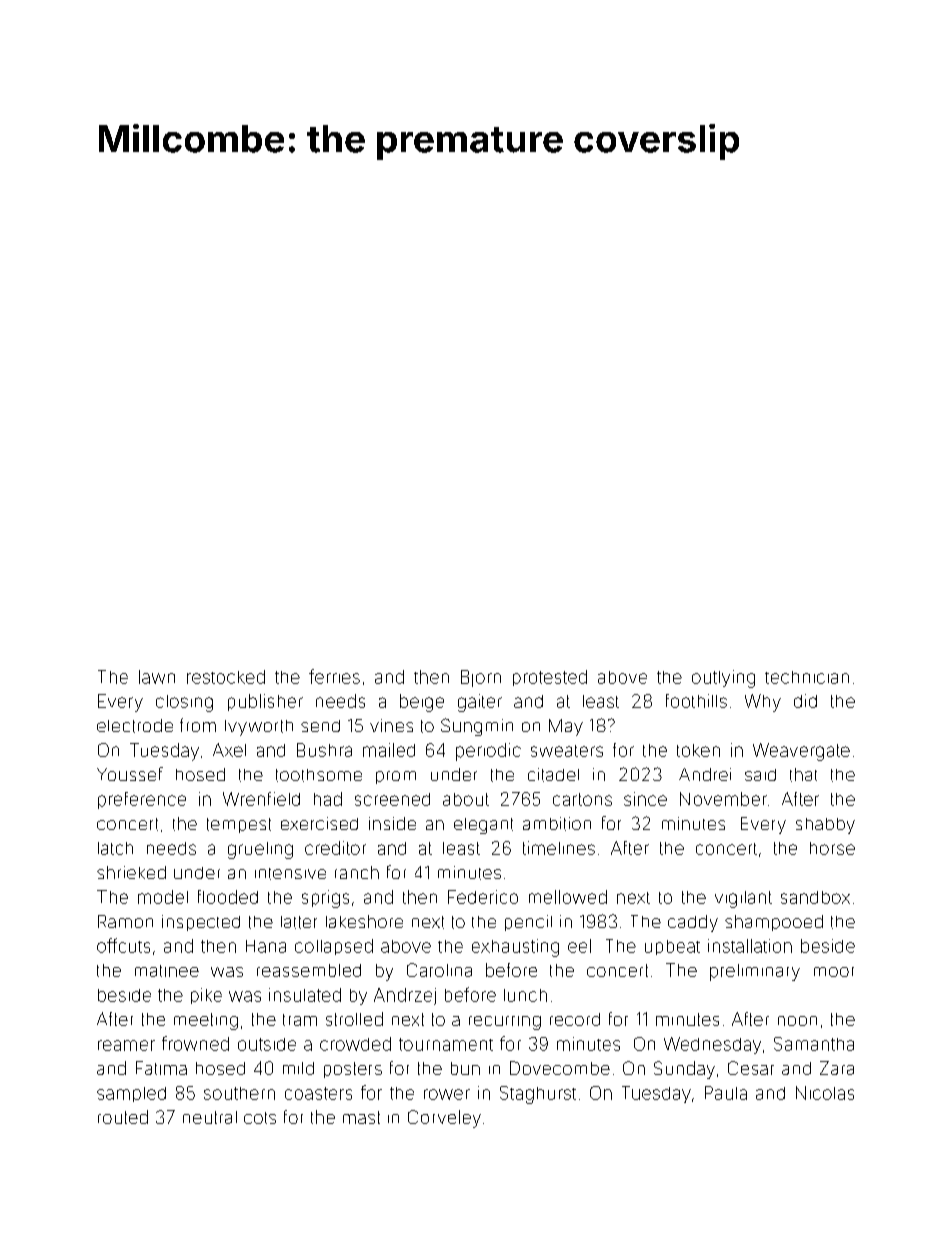 This screenshot has height=1233, width=952. What do you see at coordinates (797, 1021) in the screenshot?
I see `noon` at bounding box center [797, 1021].
